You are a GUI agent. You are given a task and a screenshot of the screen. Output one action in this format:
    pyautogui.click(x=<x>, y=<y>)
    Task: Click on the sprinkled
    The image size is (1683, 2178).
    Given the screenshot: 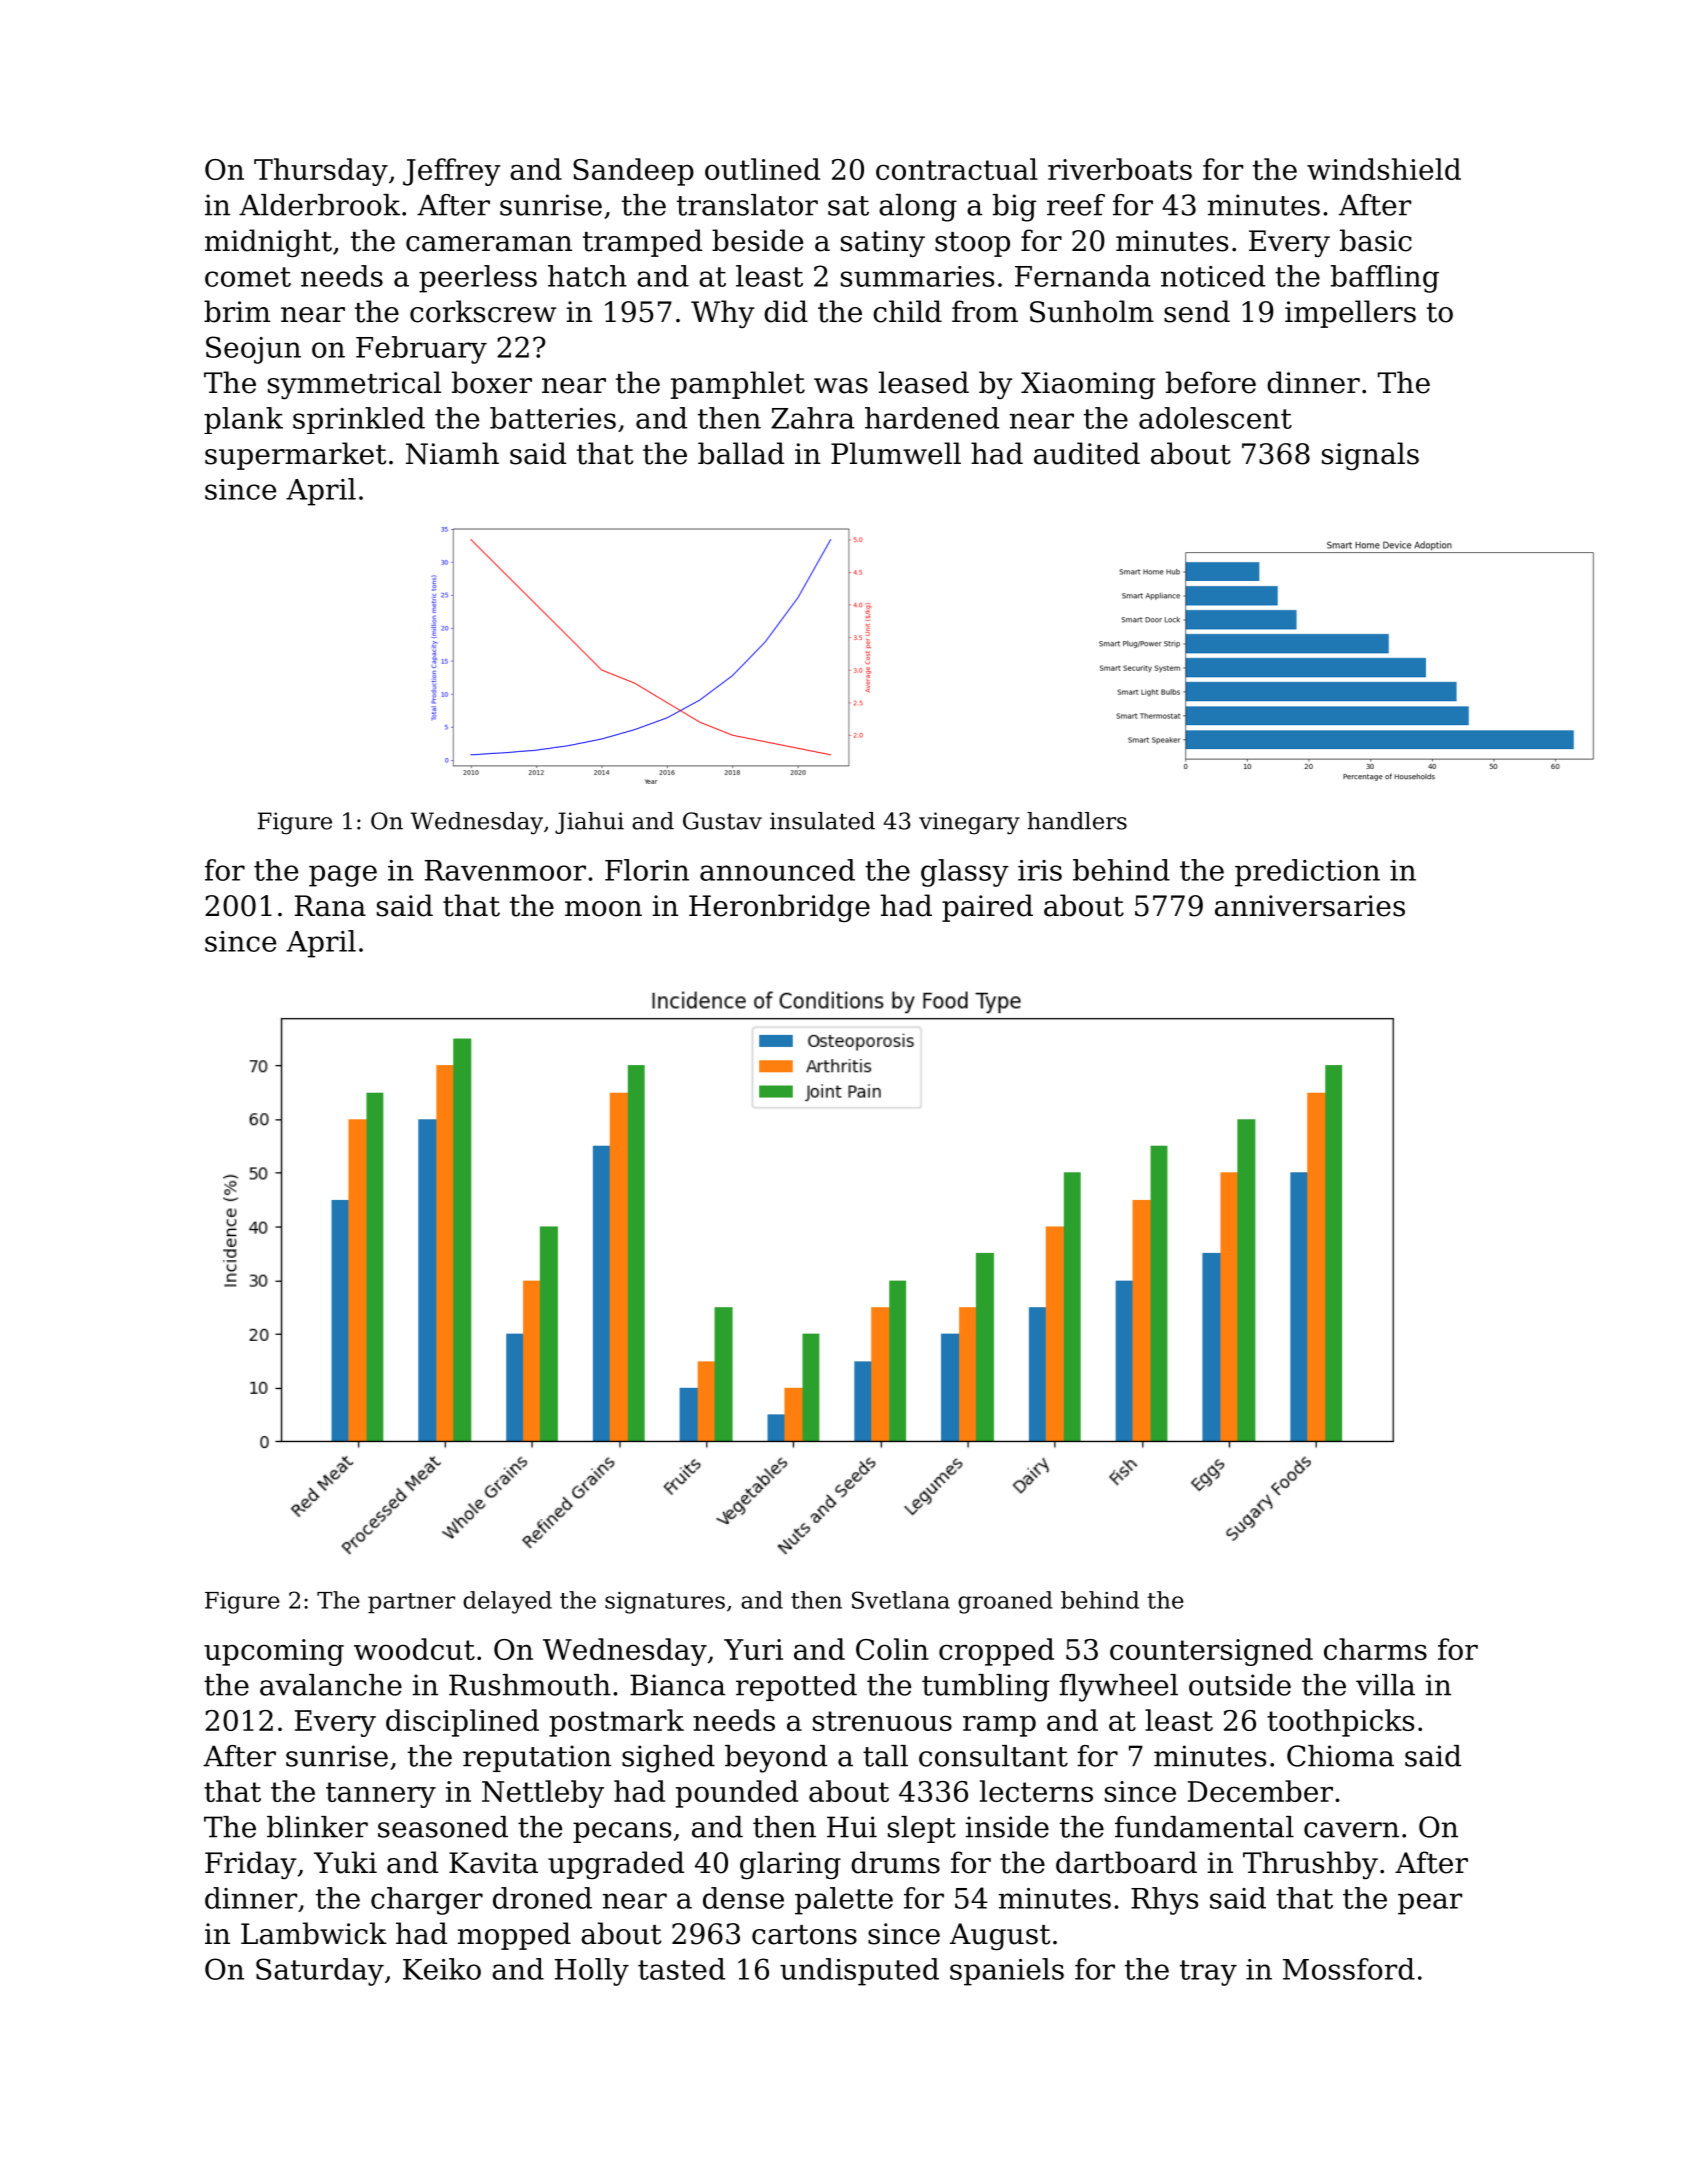 What is the action you would take?
    pyautogui.click(x=359, y=420)
